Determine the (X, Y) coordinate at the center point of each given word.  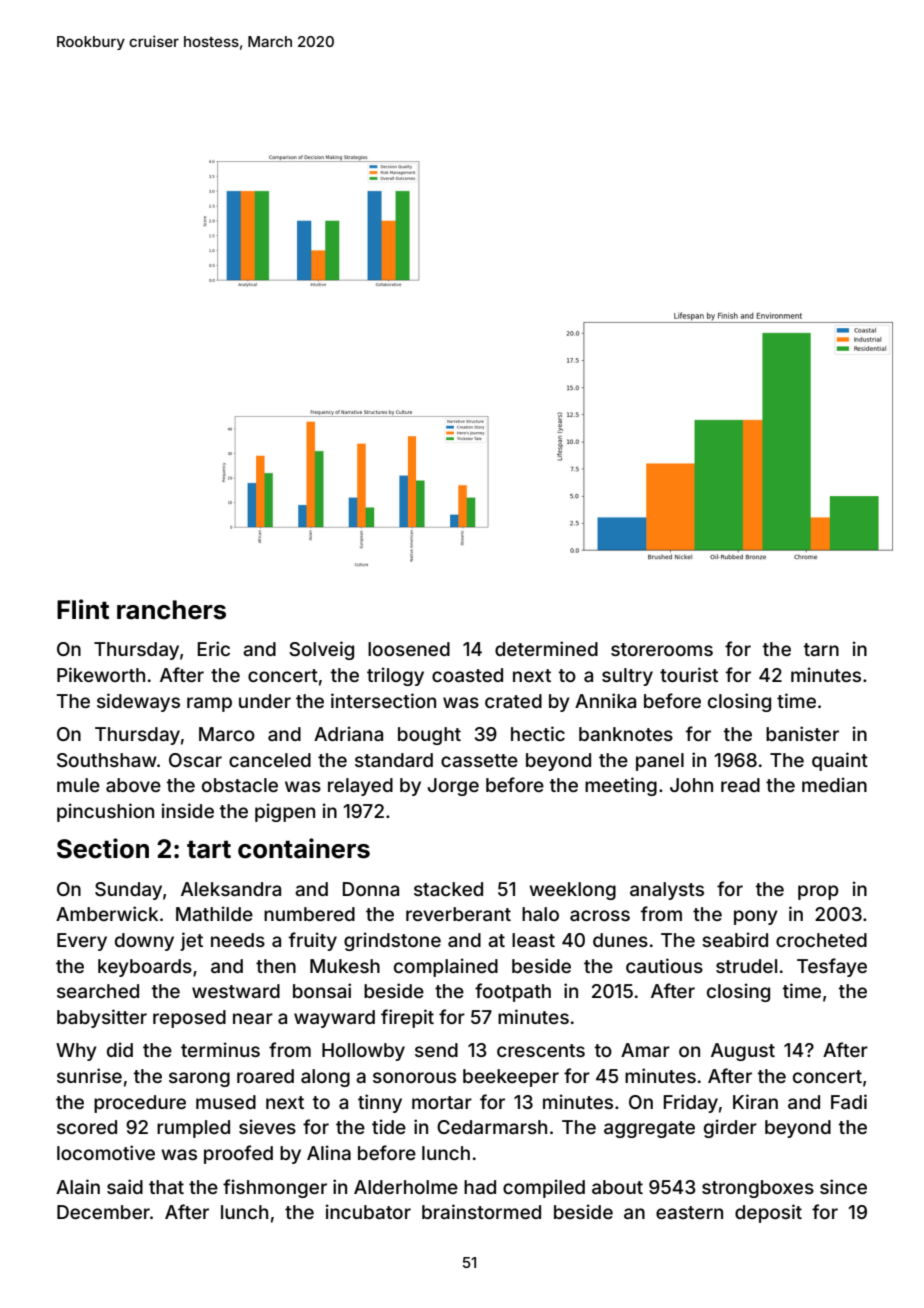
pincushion (105, 812)
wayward (334, 1019)
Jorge (453, 787)
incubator (368, 1211)
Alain (78, 1186)
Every (82, 942)
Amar (645, 1050)
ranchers (171, 610)
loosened (409, 649)
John (691, 785)
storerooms (662, 649)
